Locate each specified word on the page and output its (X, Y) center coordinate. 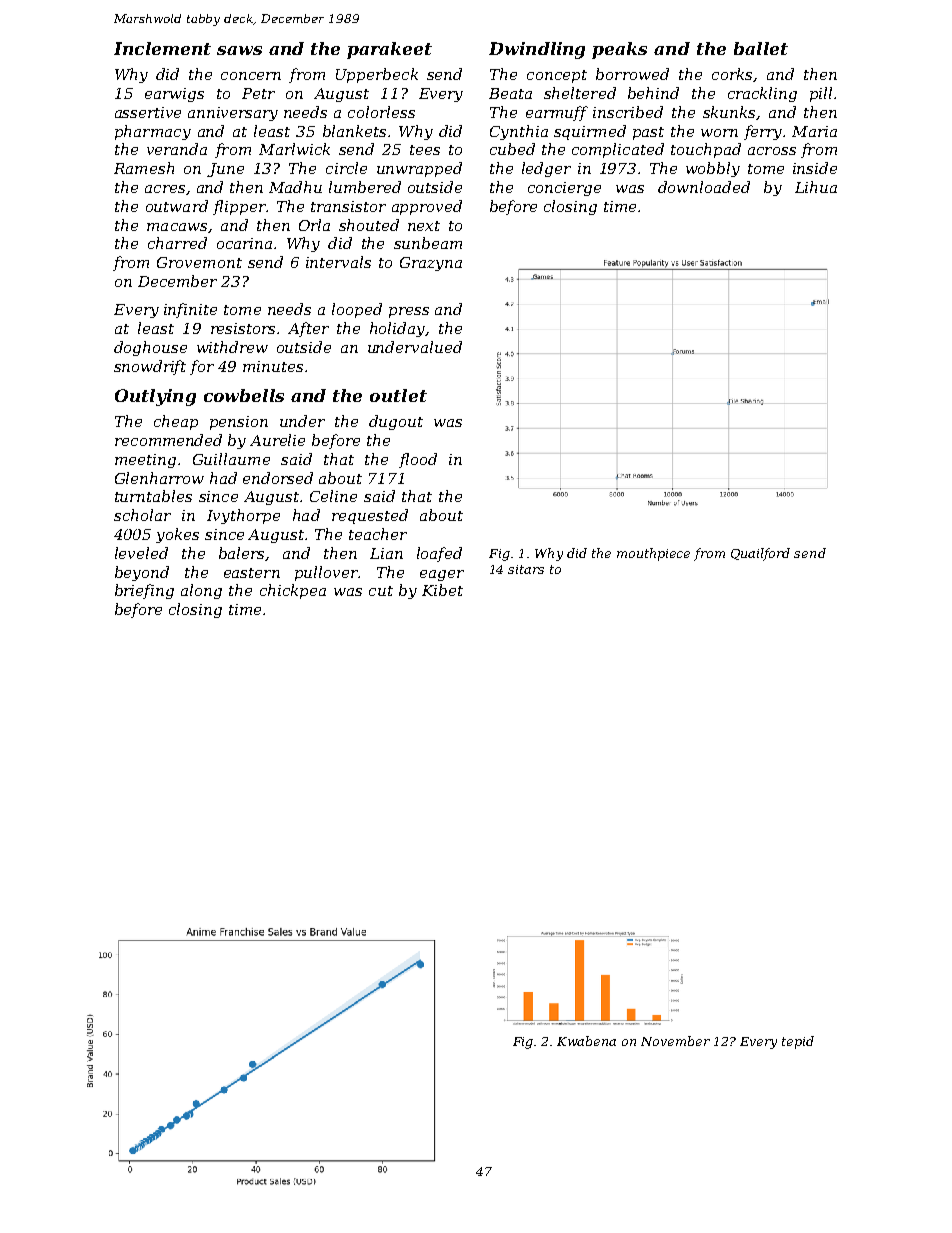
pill (821, 94)
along (201, 591)
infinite (190, 310)
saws (239, 50)
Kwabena (586, 1041)
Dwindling (537, 50)
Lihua (816, 187)
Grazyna (431, 264)
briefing (144, 591)
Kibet (442, 590)
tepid (798, 1042)
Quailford (760, 554)
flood (418, 460)
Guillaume (231, 459)
